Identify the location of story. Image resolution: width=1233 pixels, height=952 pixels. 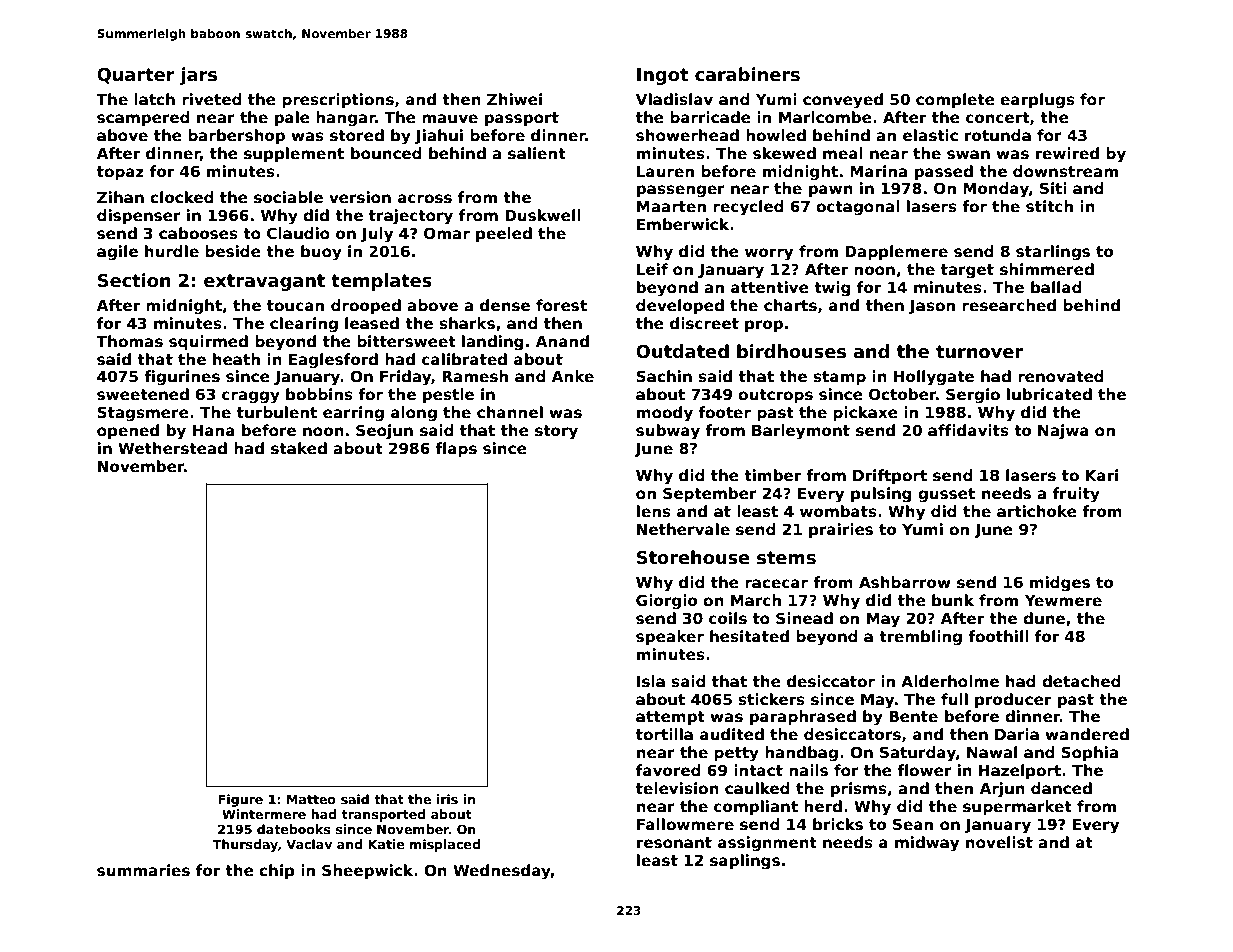
(556, 432).
